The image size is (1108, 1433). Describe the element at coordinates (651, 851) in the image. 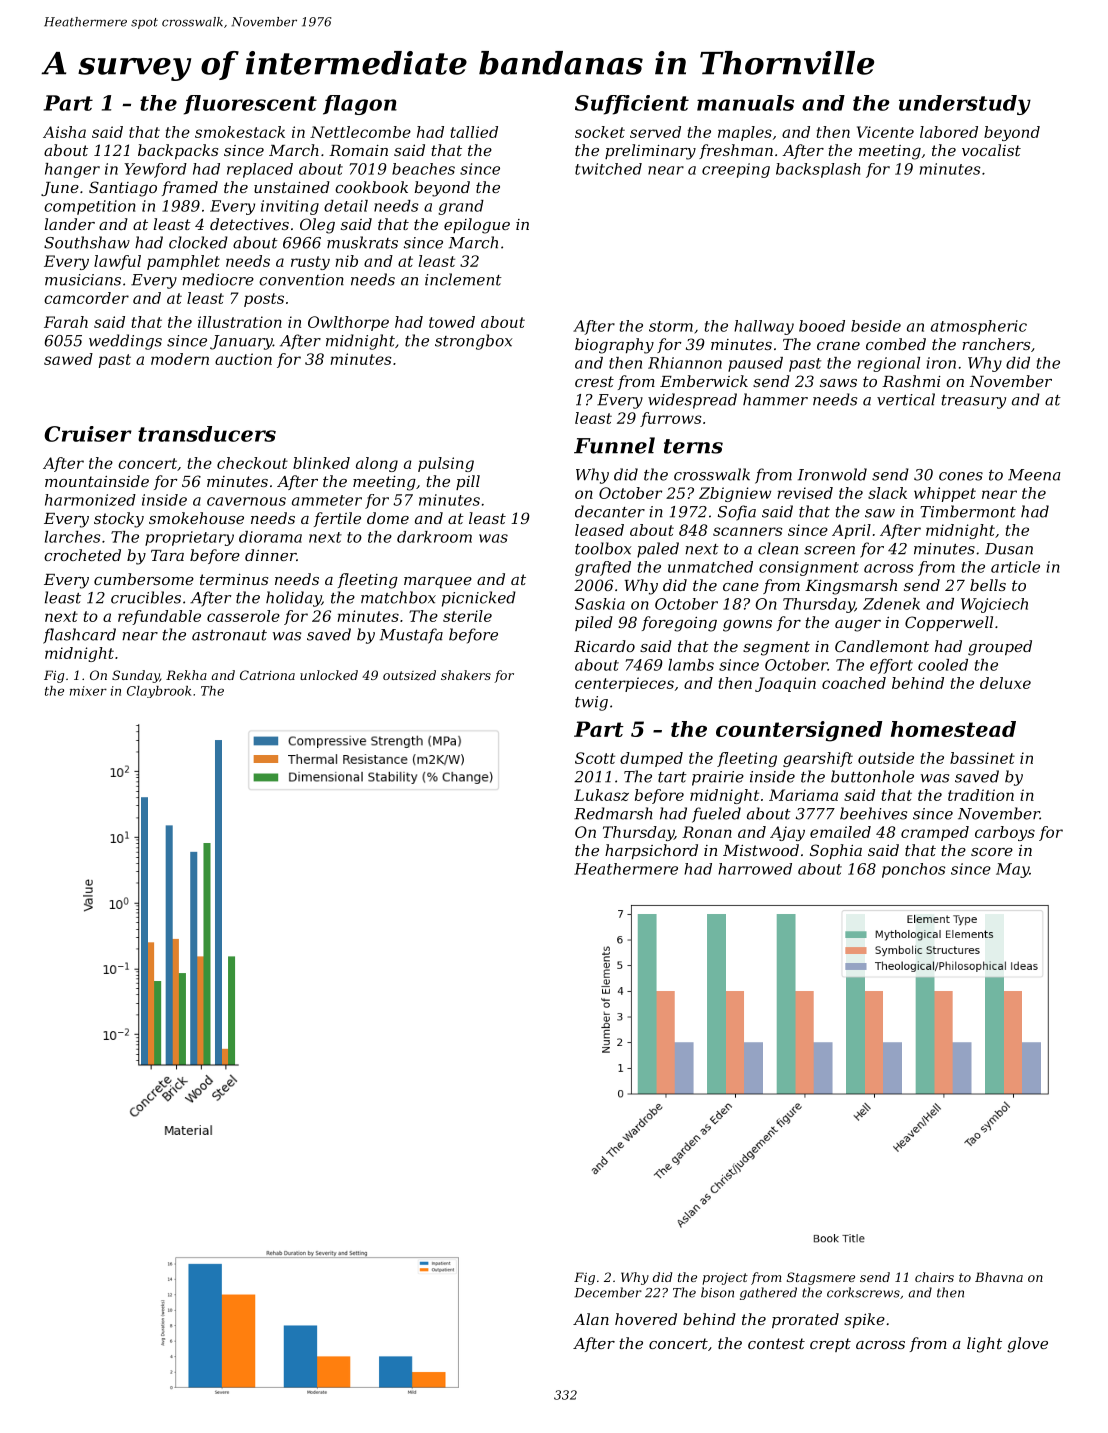

I see `harpsichord` at that location.
